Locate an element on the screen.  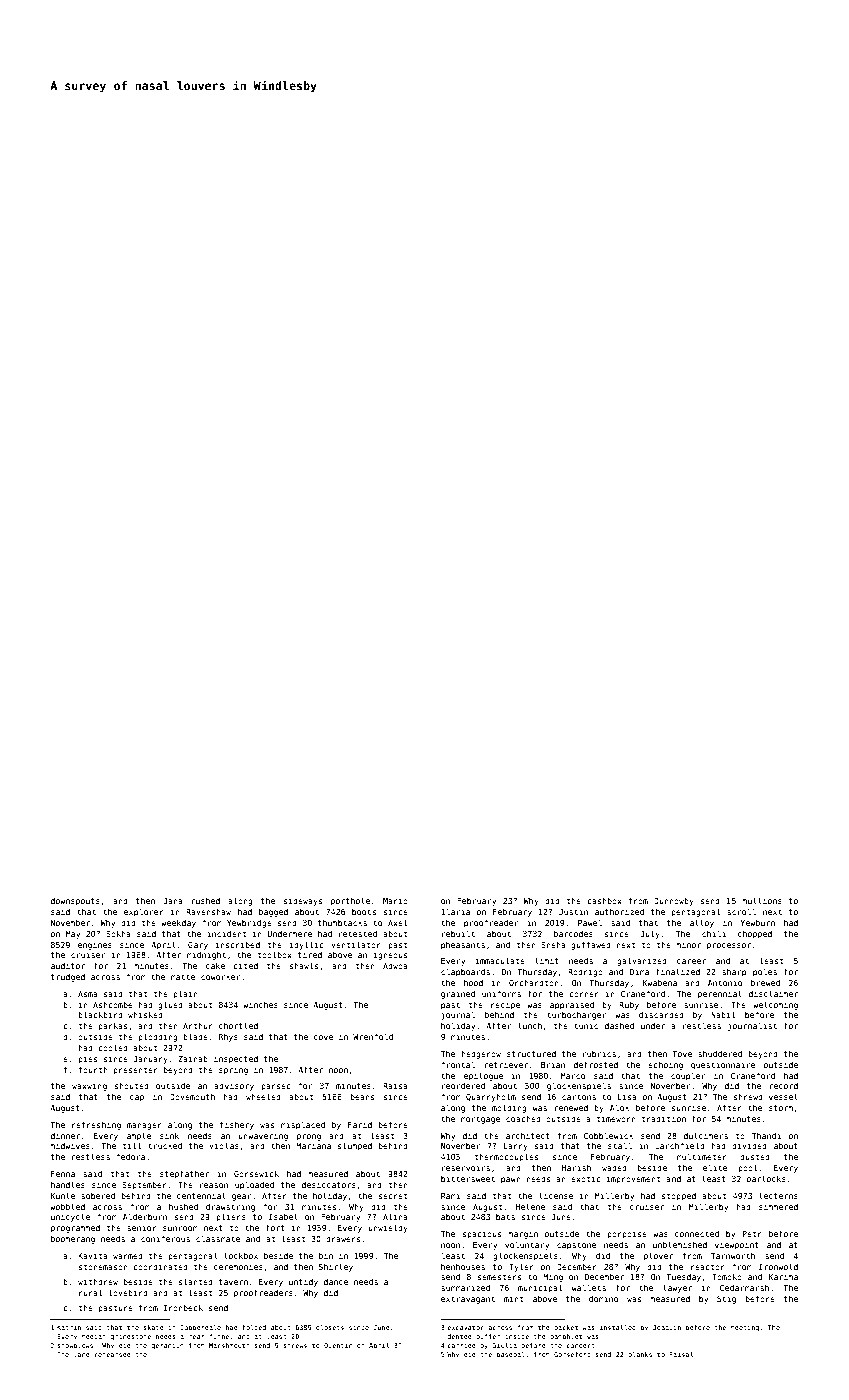
Raisa is located at coordinates (395, 1085).
